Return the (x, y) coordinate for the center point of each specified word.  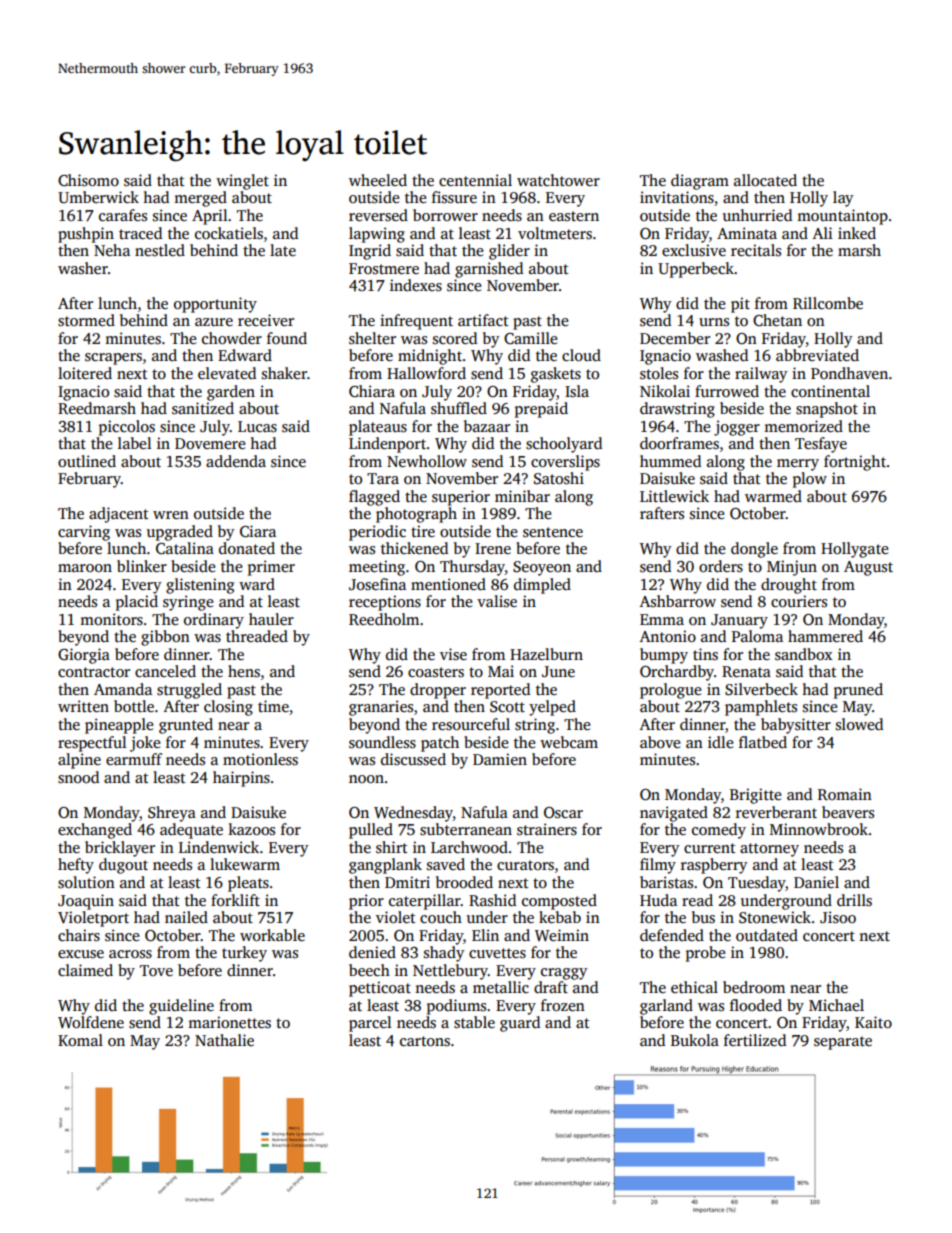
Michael (836, 1005)
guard (520, 1024)
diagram (700, 182)
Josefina (377, 584)
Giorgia (84, 656)
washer (83, 268)
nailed (186, 917)
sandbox (803, 654)
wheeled (378, 180)
